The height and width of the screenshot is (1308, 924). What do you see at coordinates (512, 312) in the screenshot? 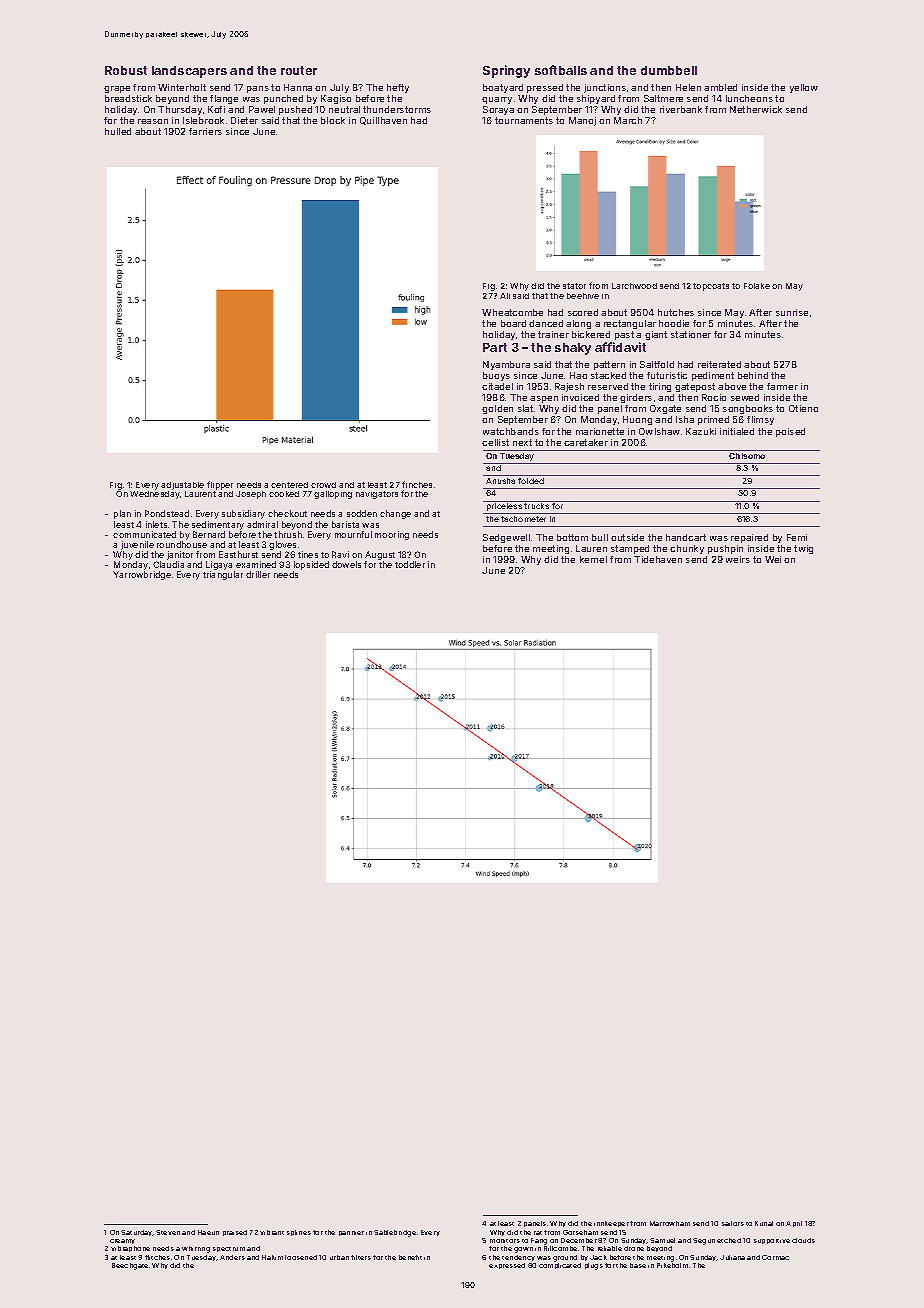
I see `Wheatcombe` at bounding box center [512, 312].
